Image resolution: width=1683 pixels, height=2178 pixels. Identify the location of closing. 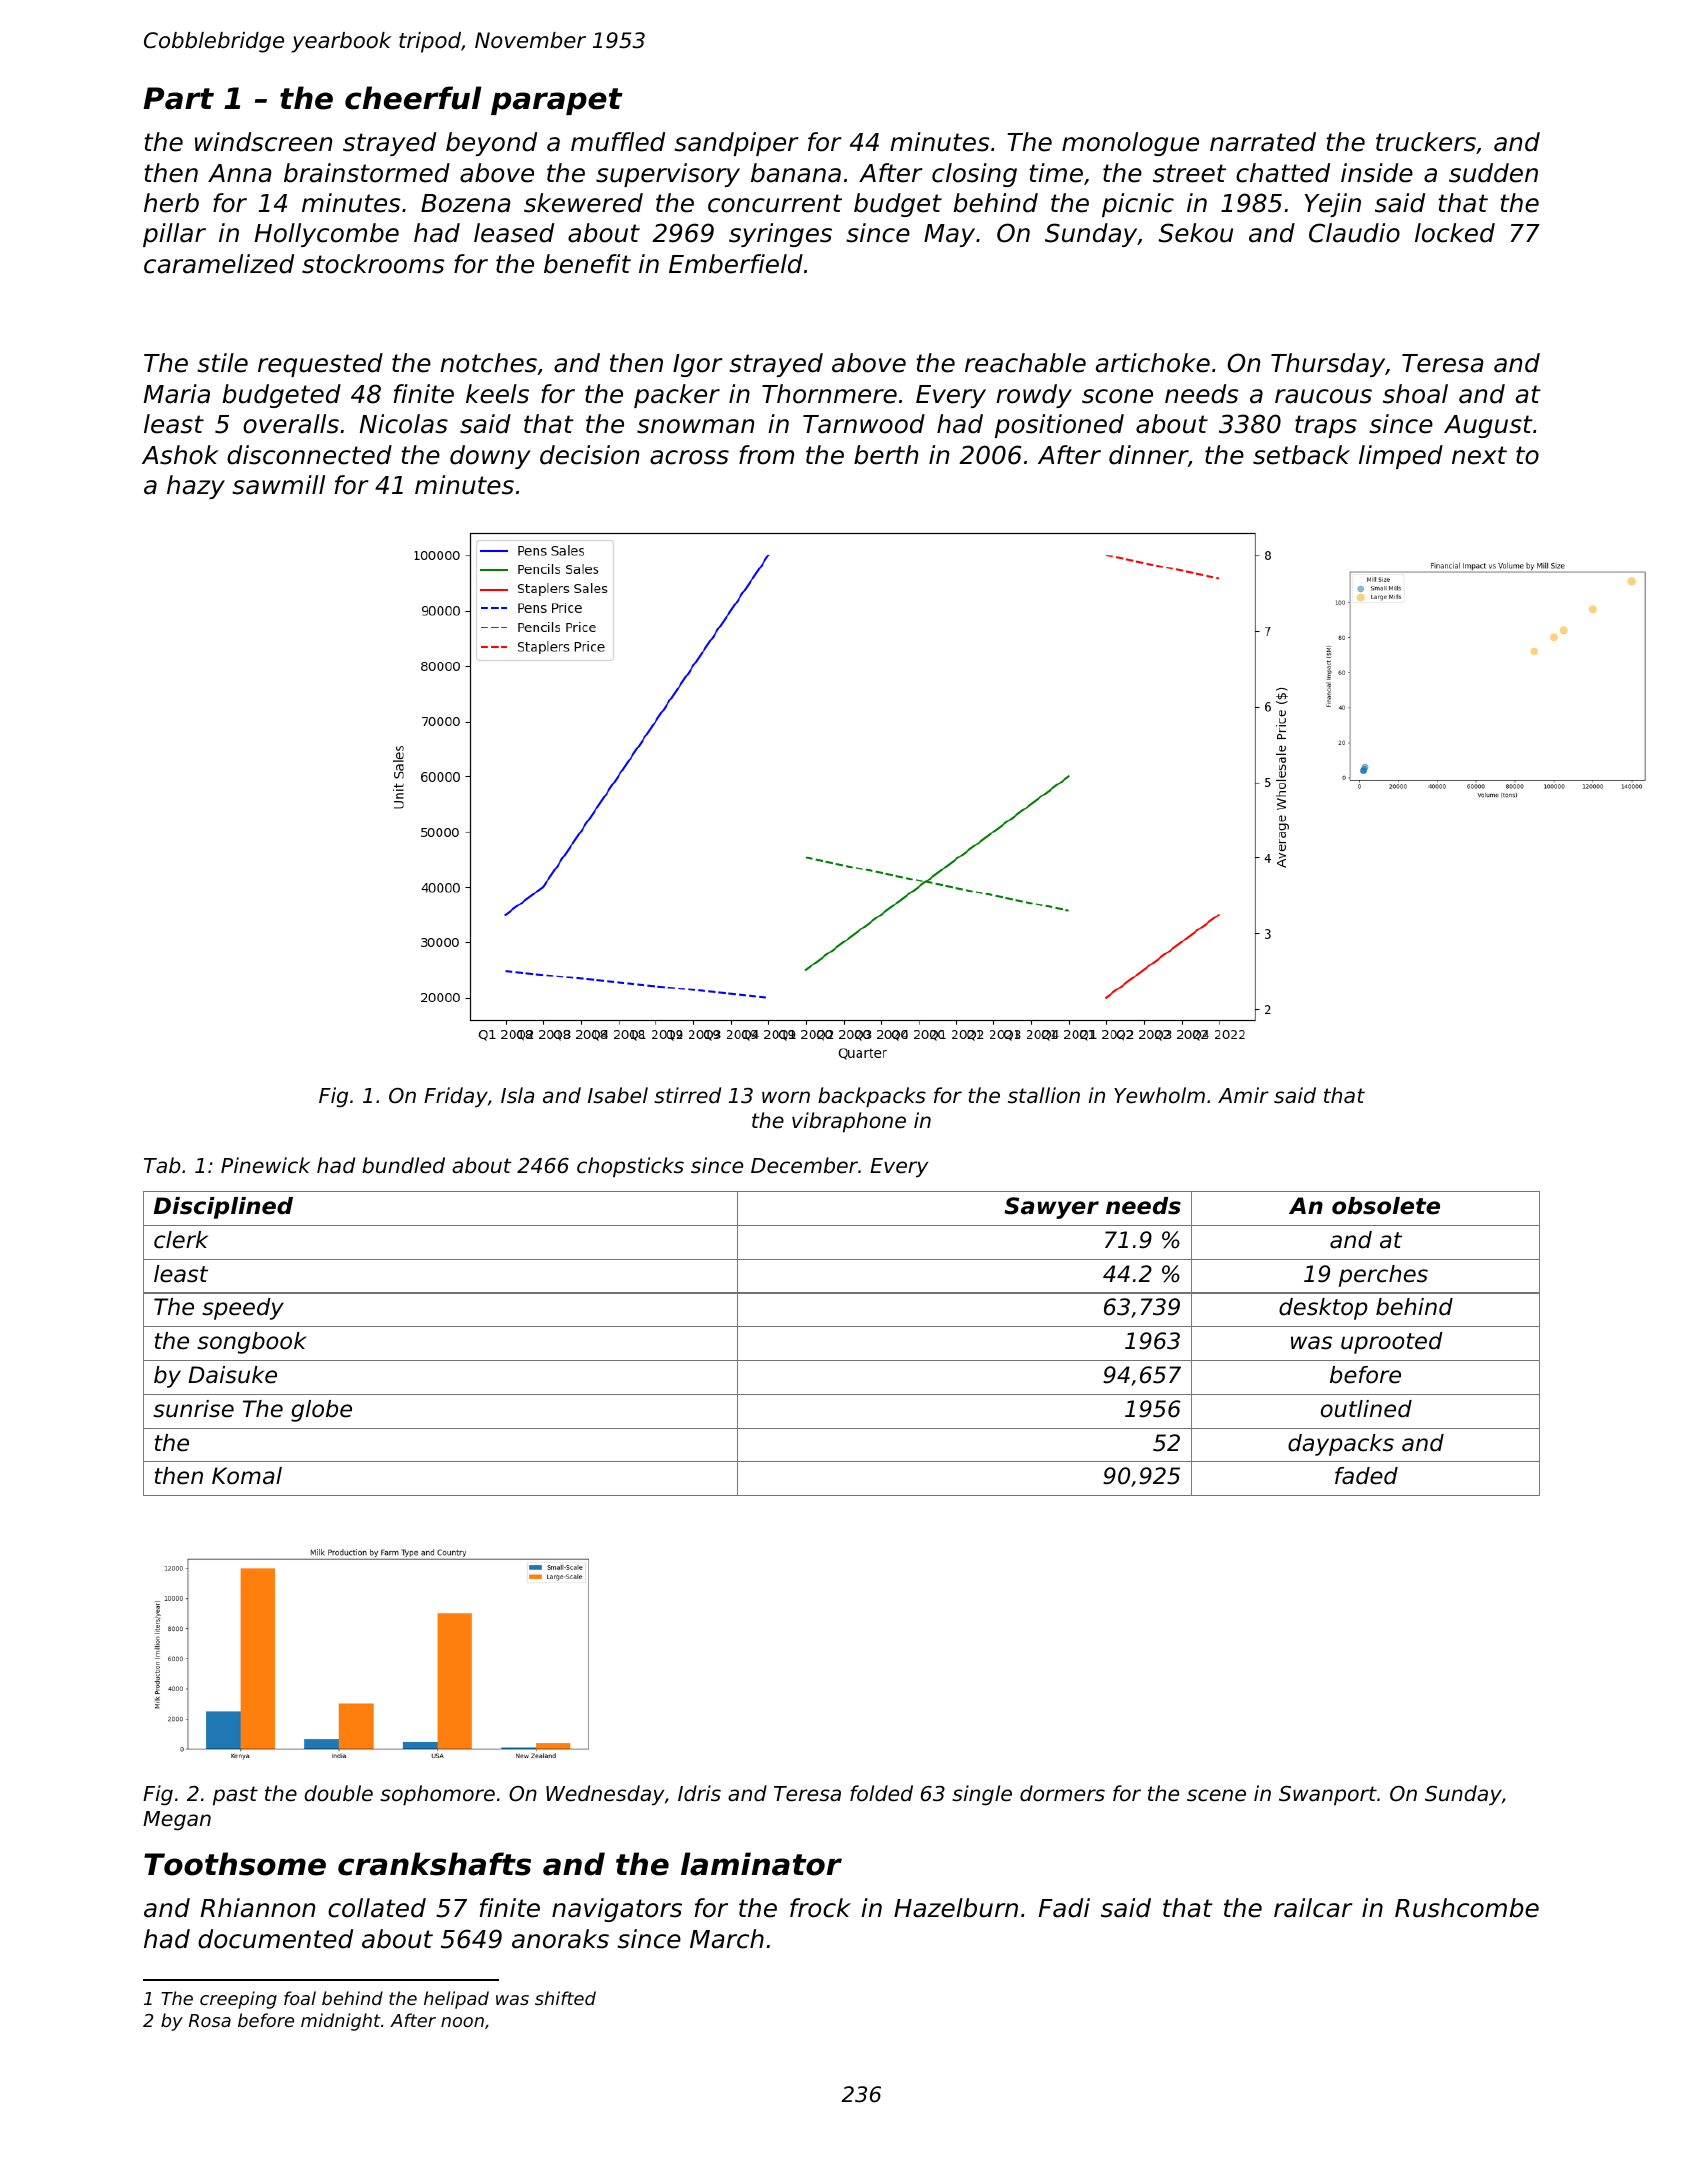
(974, 175).
